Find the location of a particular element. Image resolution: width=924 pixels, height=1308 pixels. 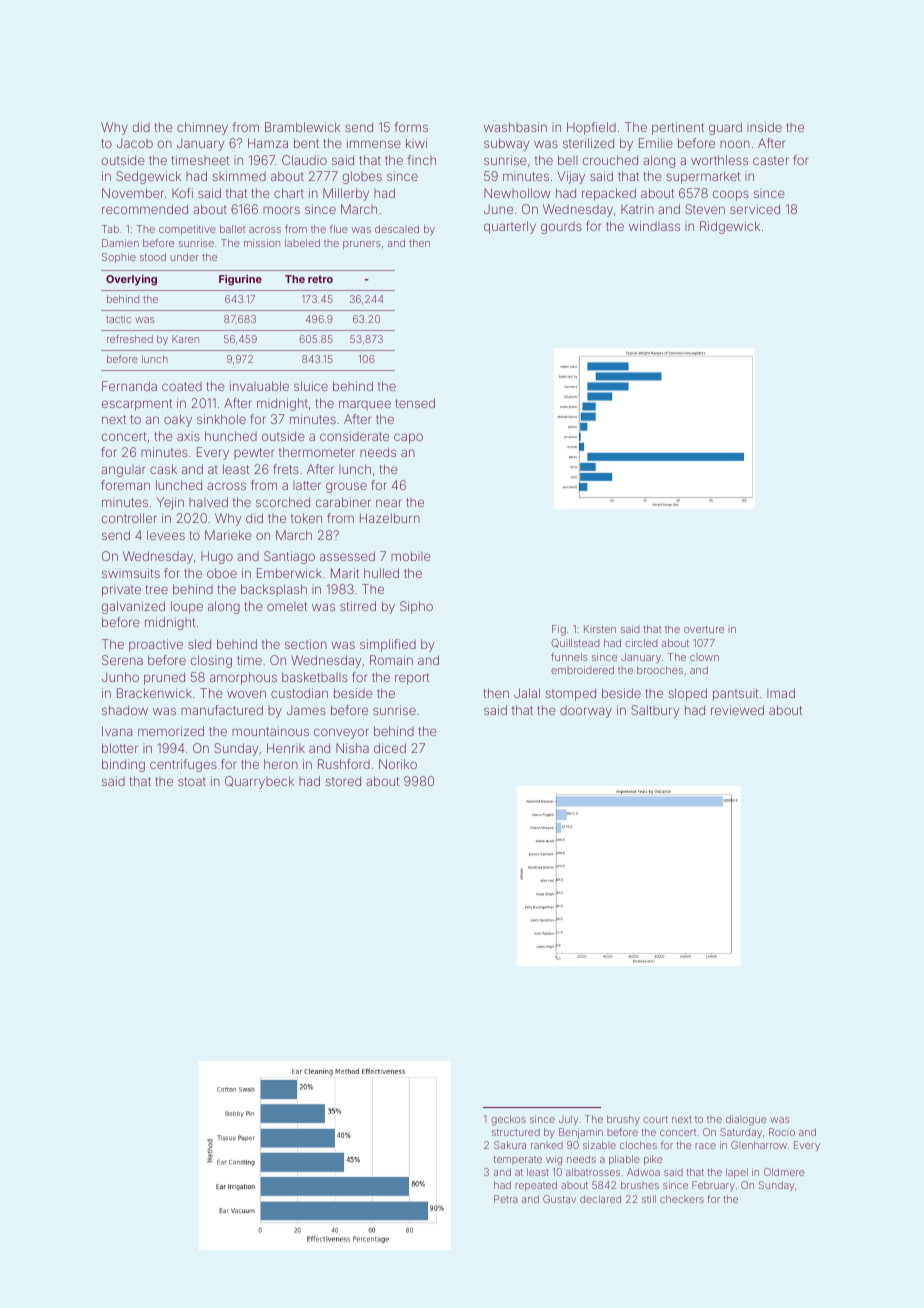

geckos is located at coordinates (508, 1120).
